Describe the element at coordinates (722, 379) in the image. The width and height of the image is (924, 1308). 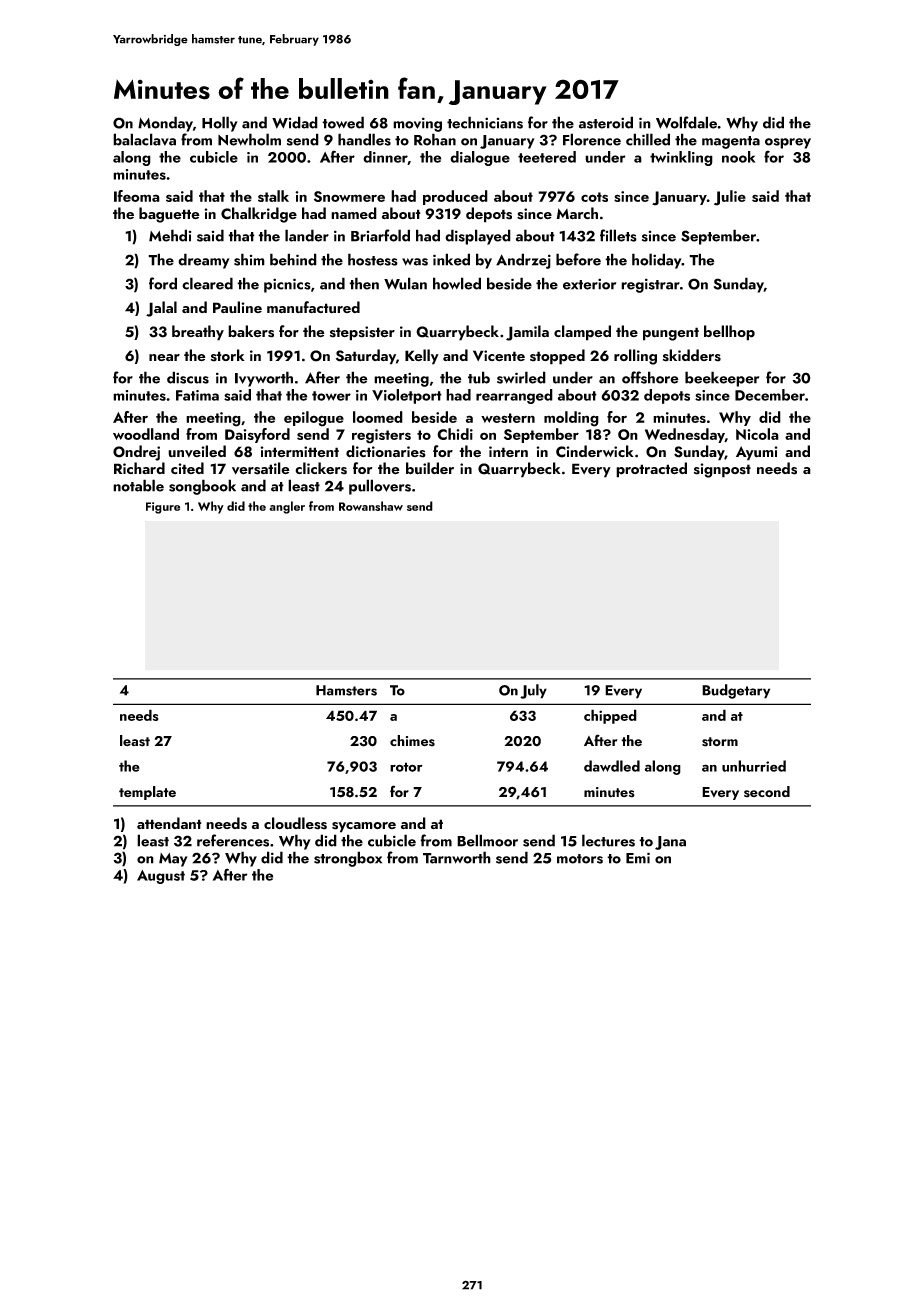
I see `beekeeper` at that location.
